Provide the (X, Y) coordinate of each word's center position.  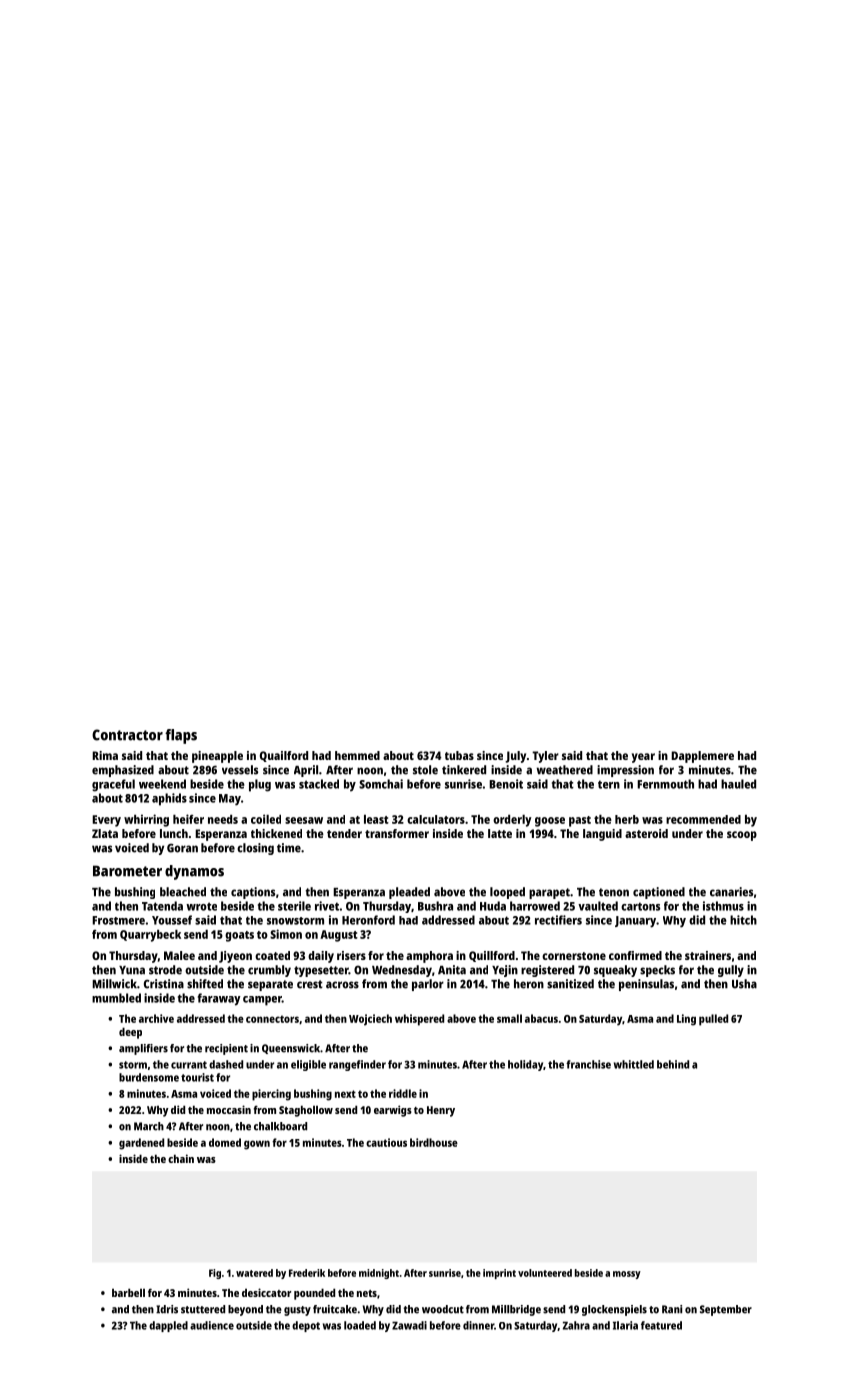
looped (507, 893)
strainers (708, 955)
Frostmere (118, 920)
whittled (634, 1064)
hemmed (357, 755)
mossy (627, 1275)
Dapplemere (702, 757)
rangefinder (357, 1065)
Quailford (284, 756)
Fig (215, 1274)
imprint (499, 1274)
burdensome (149, 1077)
